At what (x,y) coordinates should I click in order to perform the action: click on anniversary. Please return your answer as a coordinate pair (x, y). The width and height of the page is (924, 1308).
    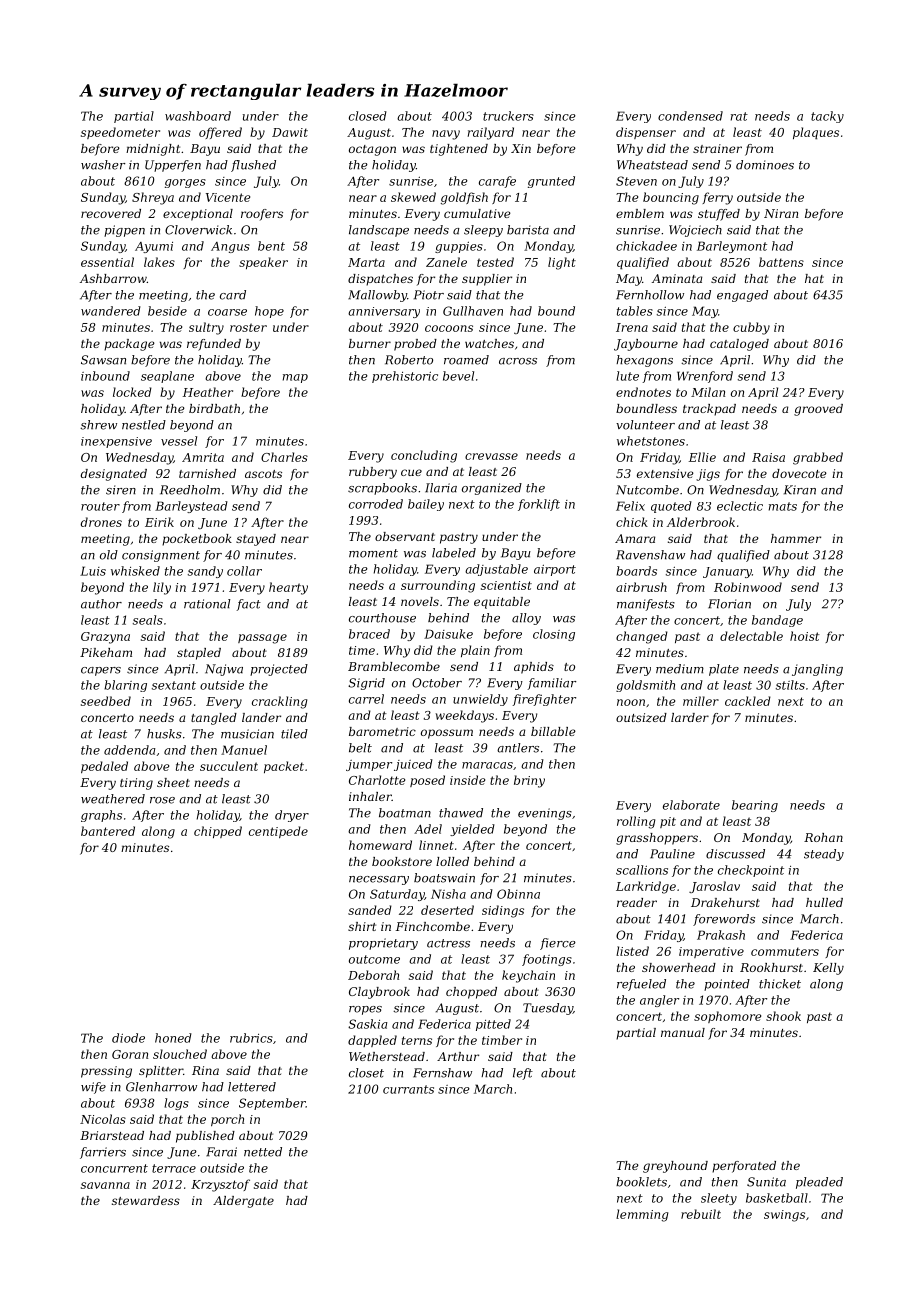
    Looking at the image, I should click on (384, 312).
